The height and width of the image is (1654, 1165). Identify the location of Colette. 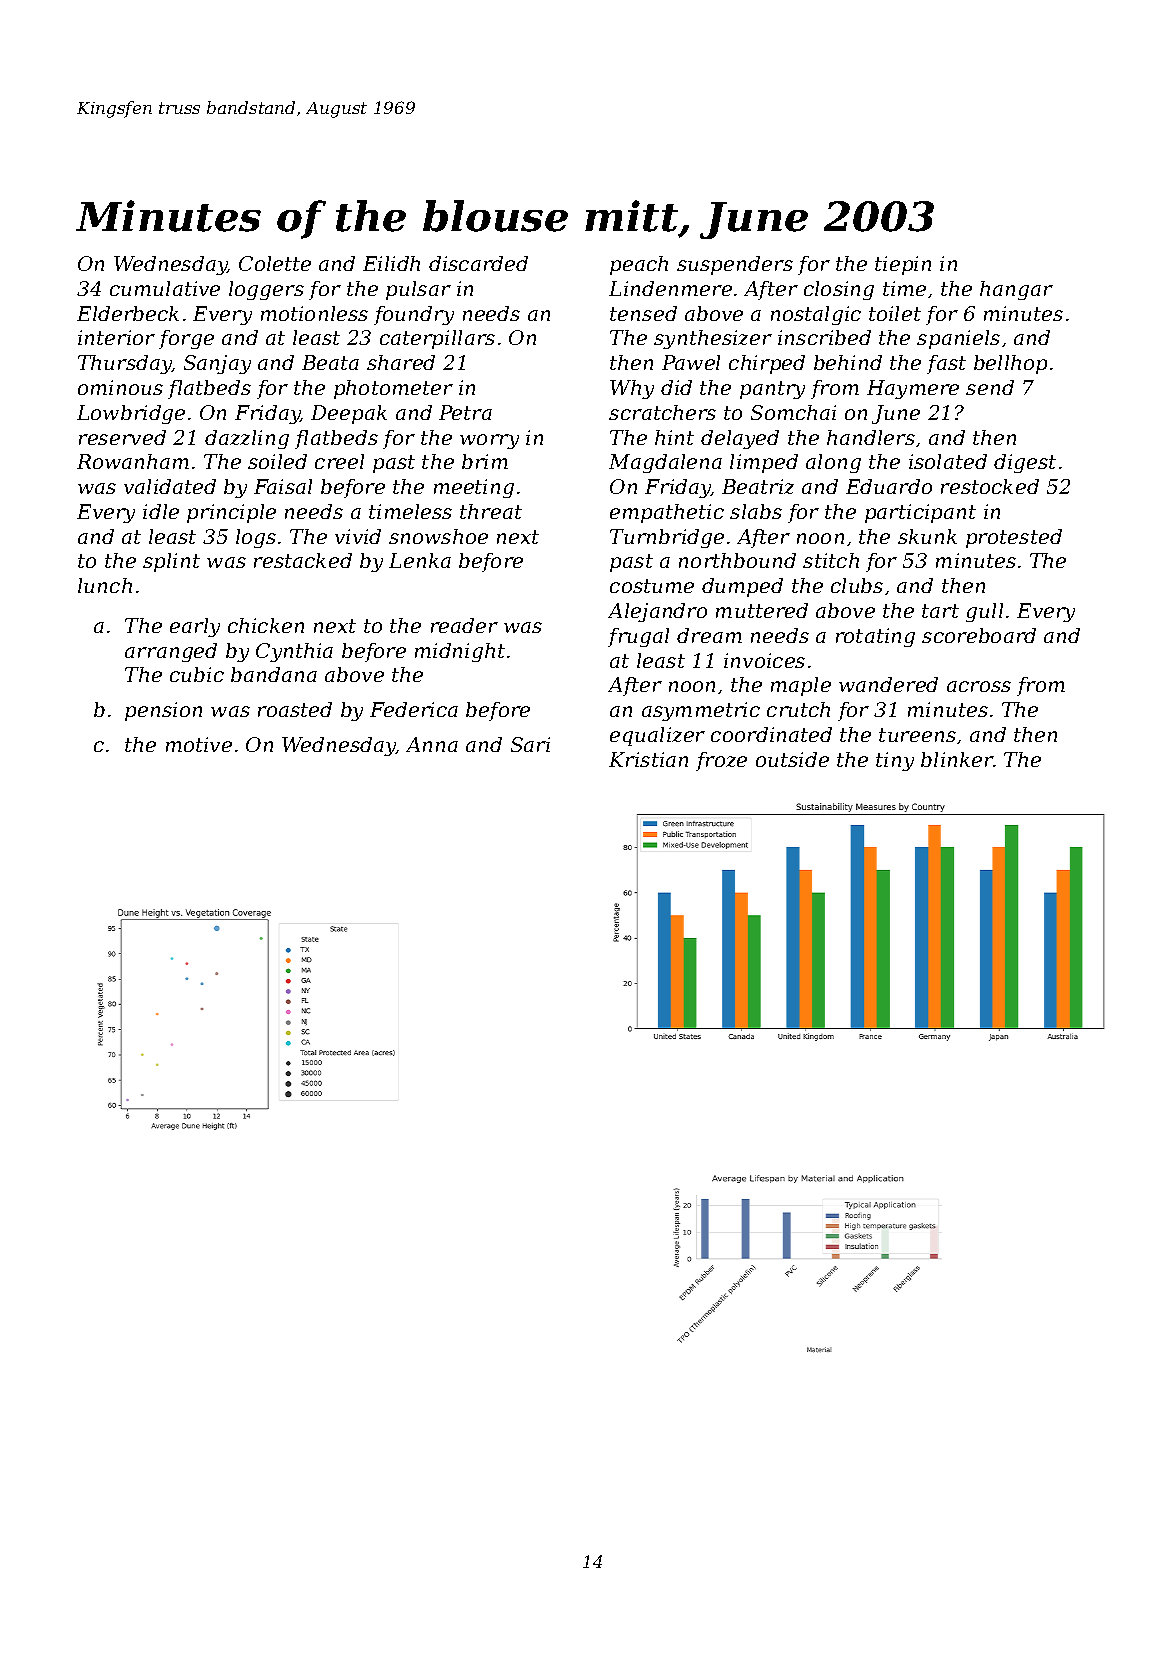
(275, 263).
